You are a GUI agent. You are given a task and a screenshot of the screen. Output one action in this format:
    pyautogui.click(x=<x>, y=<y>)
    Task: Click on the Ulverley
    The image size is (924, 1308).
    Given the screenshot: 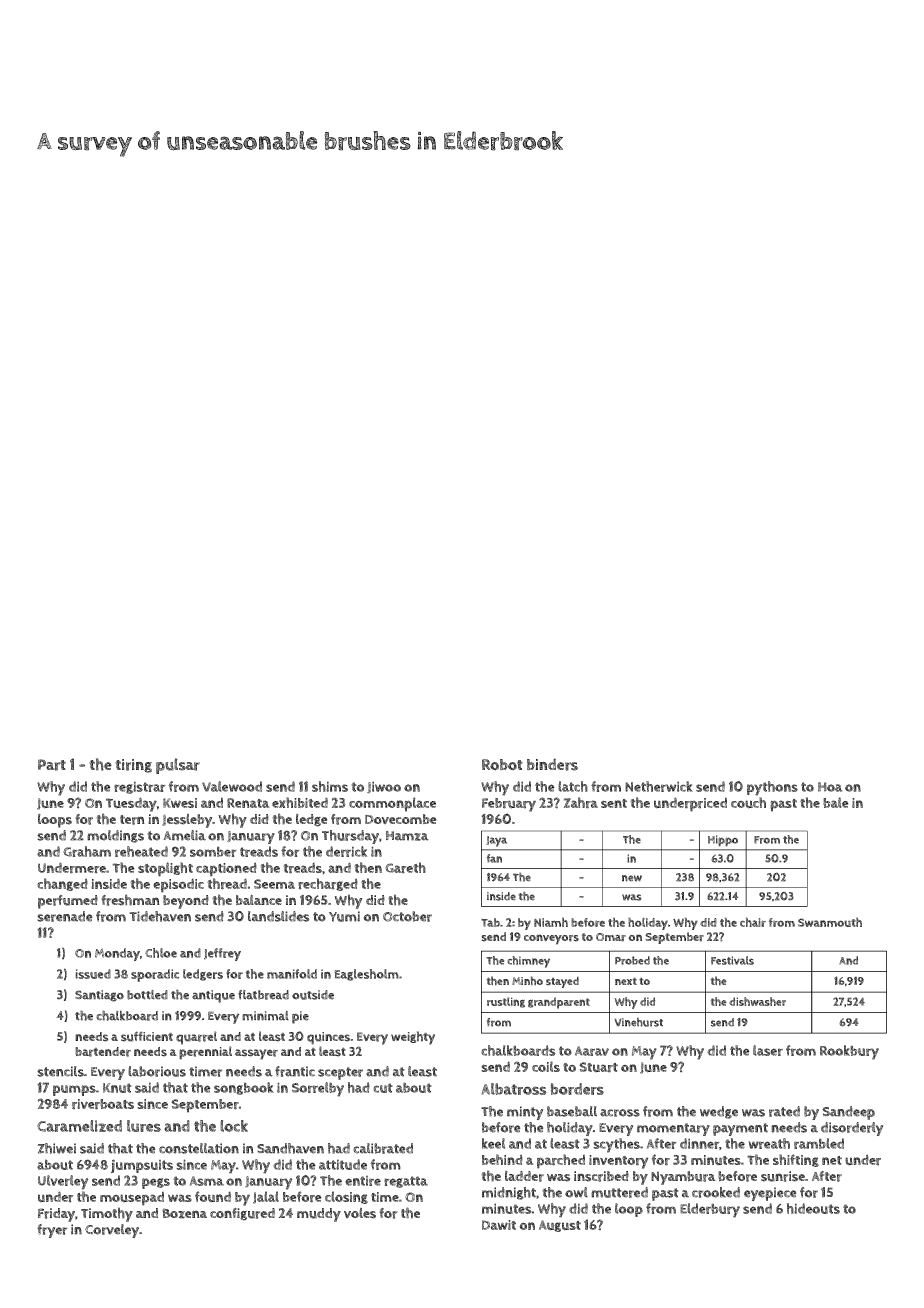 What is the action you would take?
    pyautogui.click(x=63, y=1182)
